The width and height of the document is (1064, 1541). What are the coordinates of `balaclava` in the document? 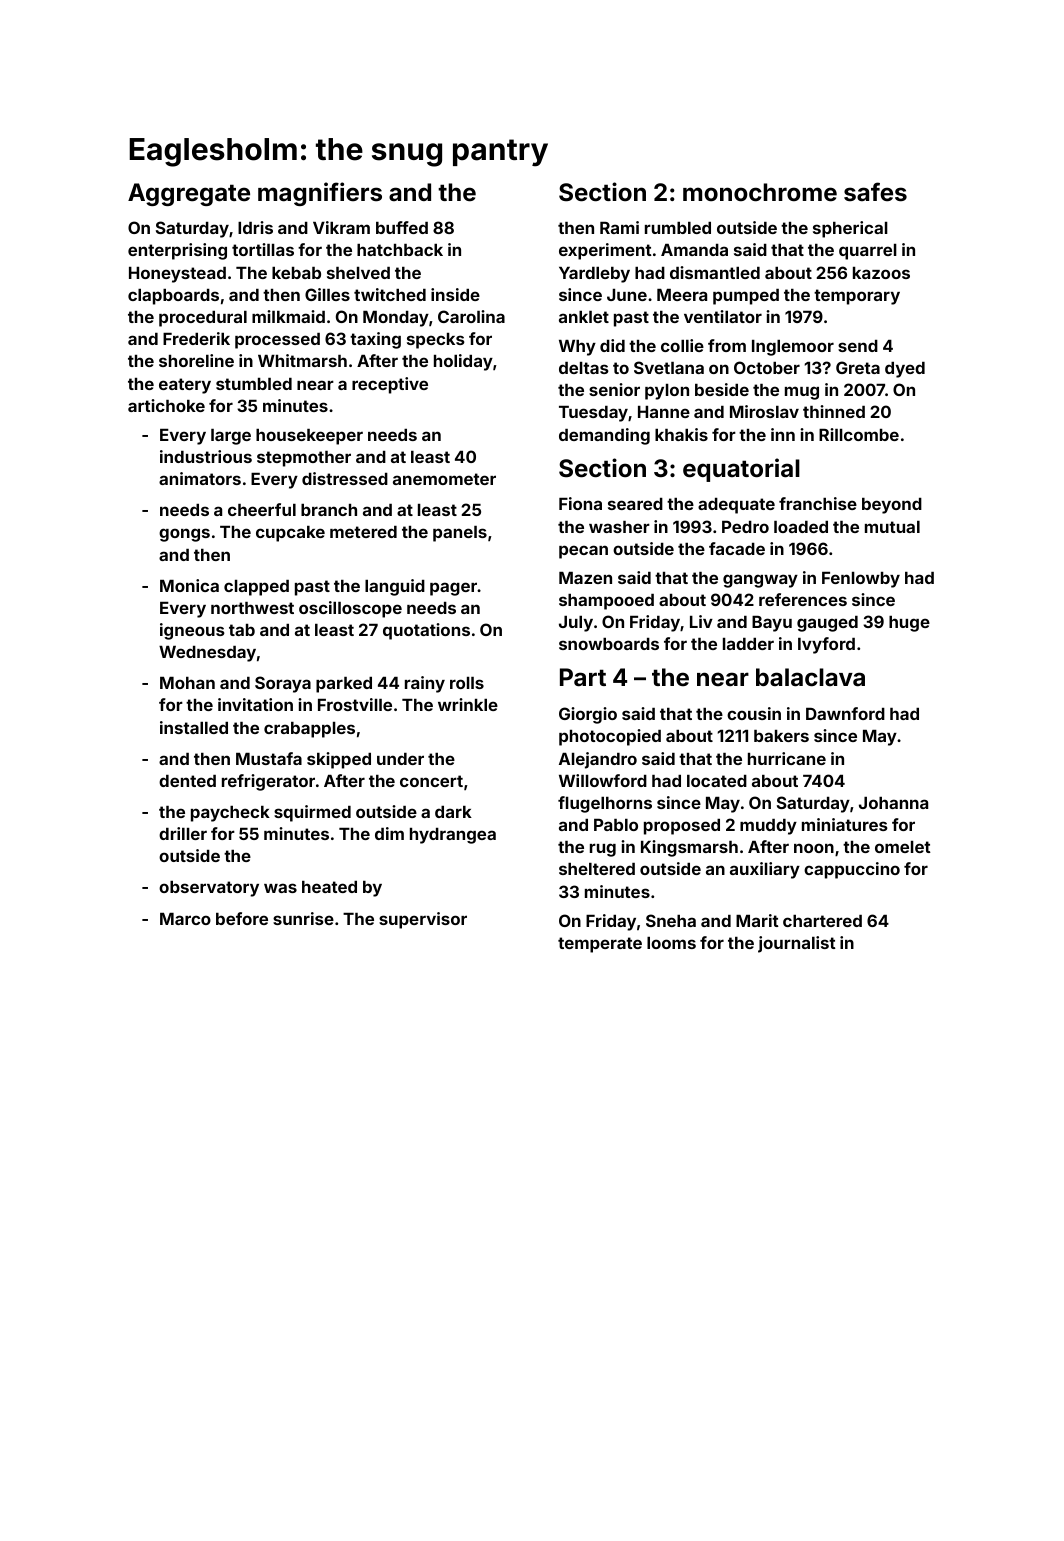 It's located at (810, 677).
